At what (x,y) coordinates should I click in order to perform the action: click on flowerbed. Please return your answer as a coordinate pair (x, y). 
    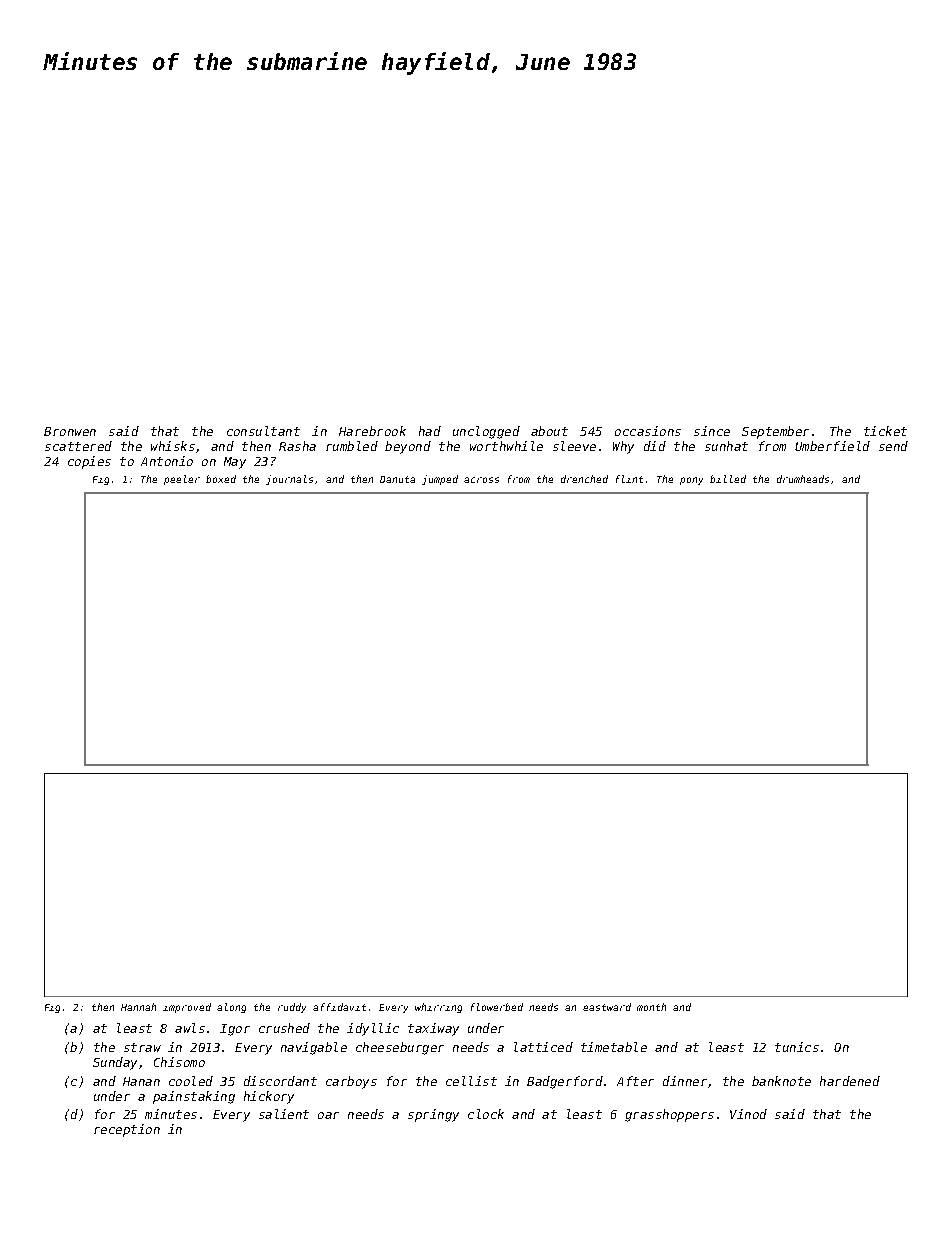
    Looking at the image, I should click on (497, 1007).
